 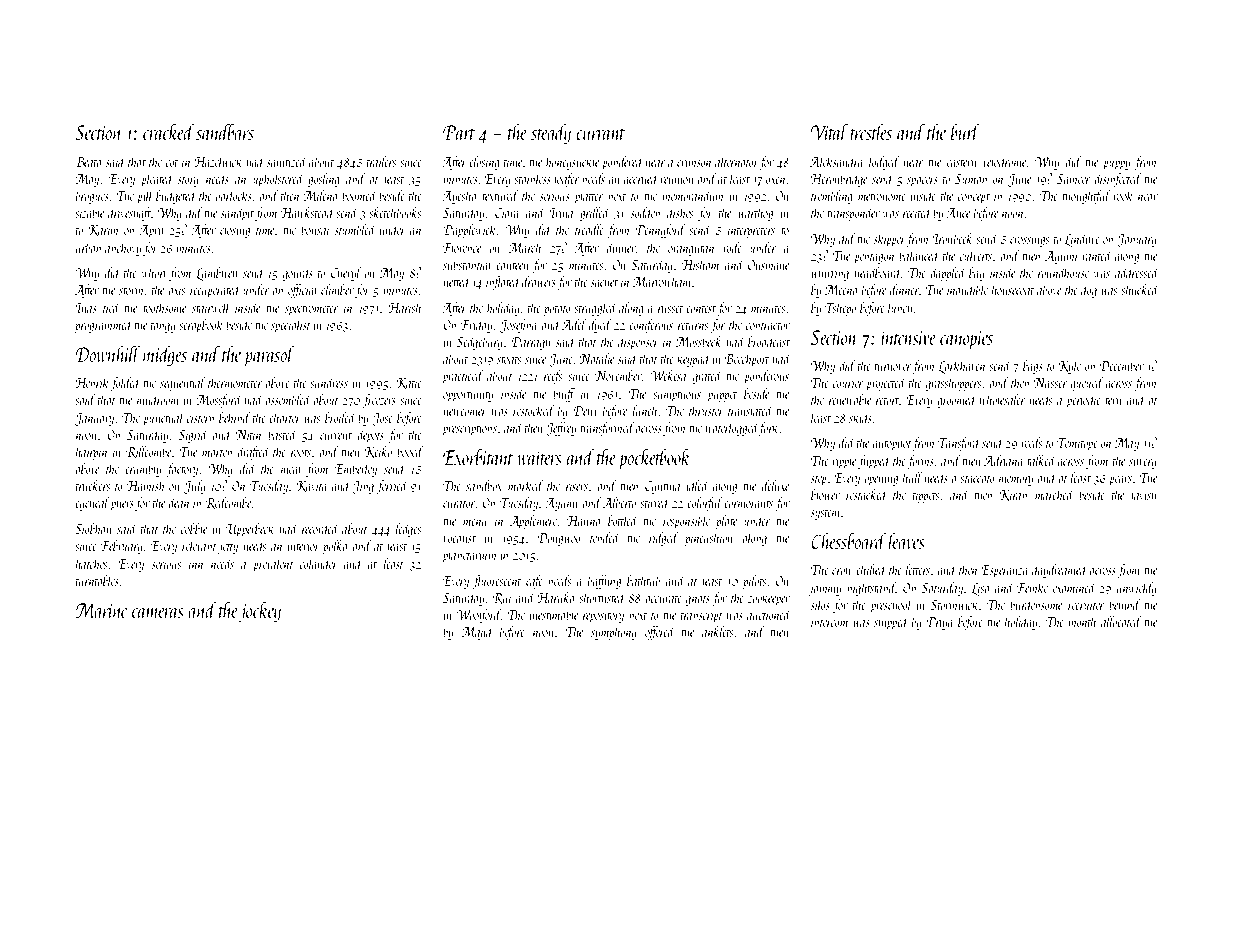 I want to click on bags, so click(x=1033, y=367).
